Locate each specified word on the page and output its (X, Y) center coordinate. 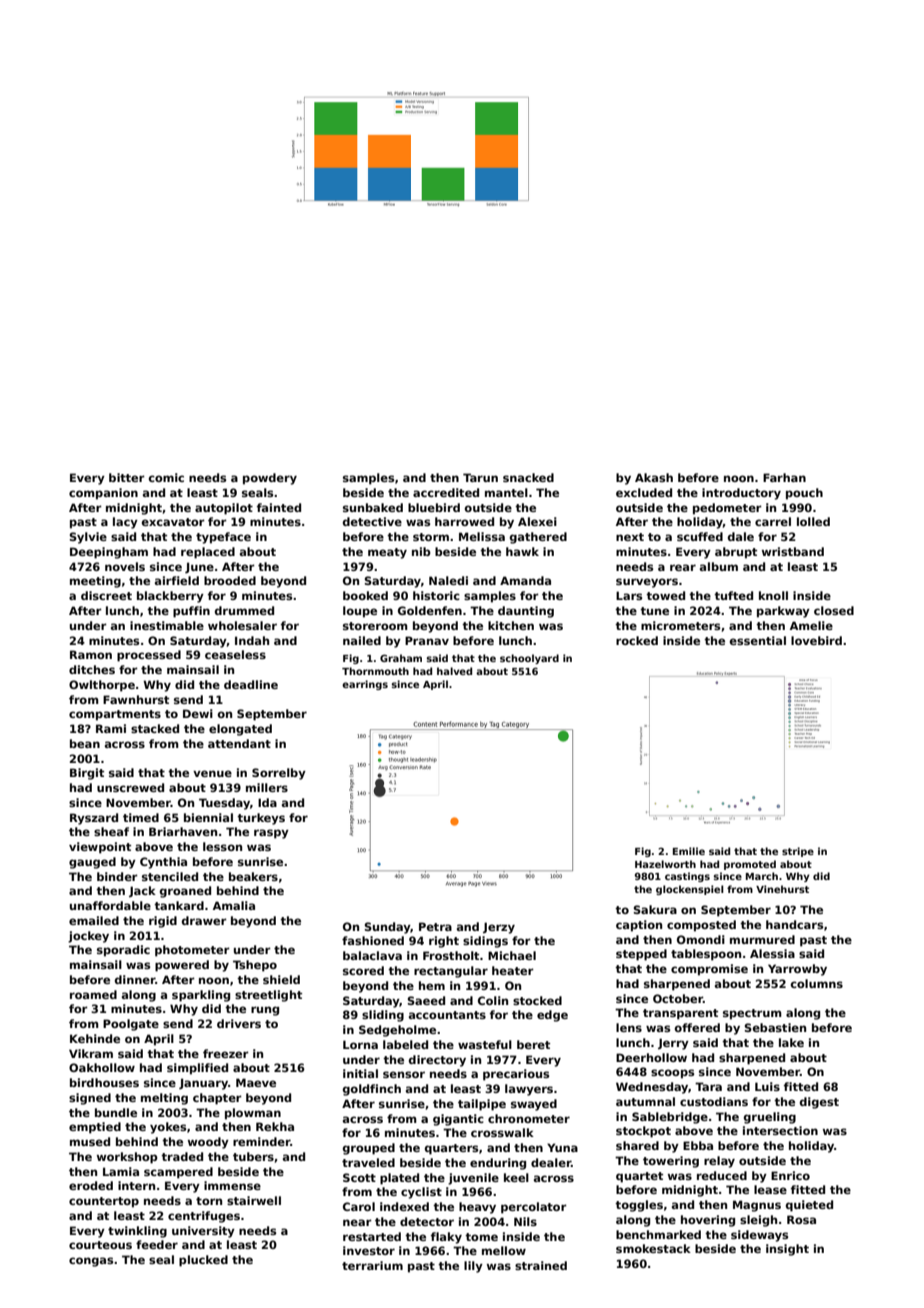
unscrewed (130, 787)
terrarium (372, 1265)
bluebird (434, 507)
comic (166, 477)
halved (454, 671)
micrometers (680, 625)
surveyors (647, 583)
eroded (91, 1185)
